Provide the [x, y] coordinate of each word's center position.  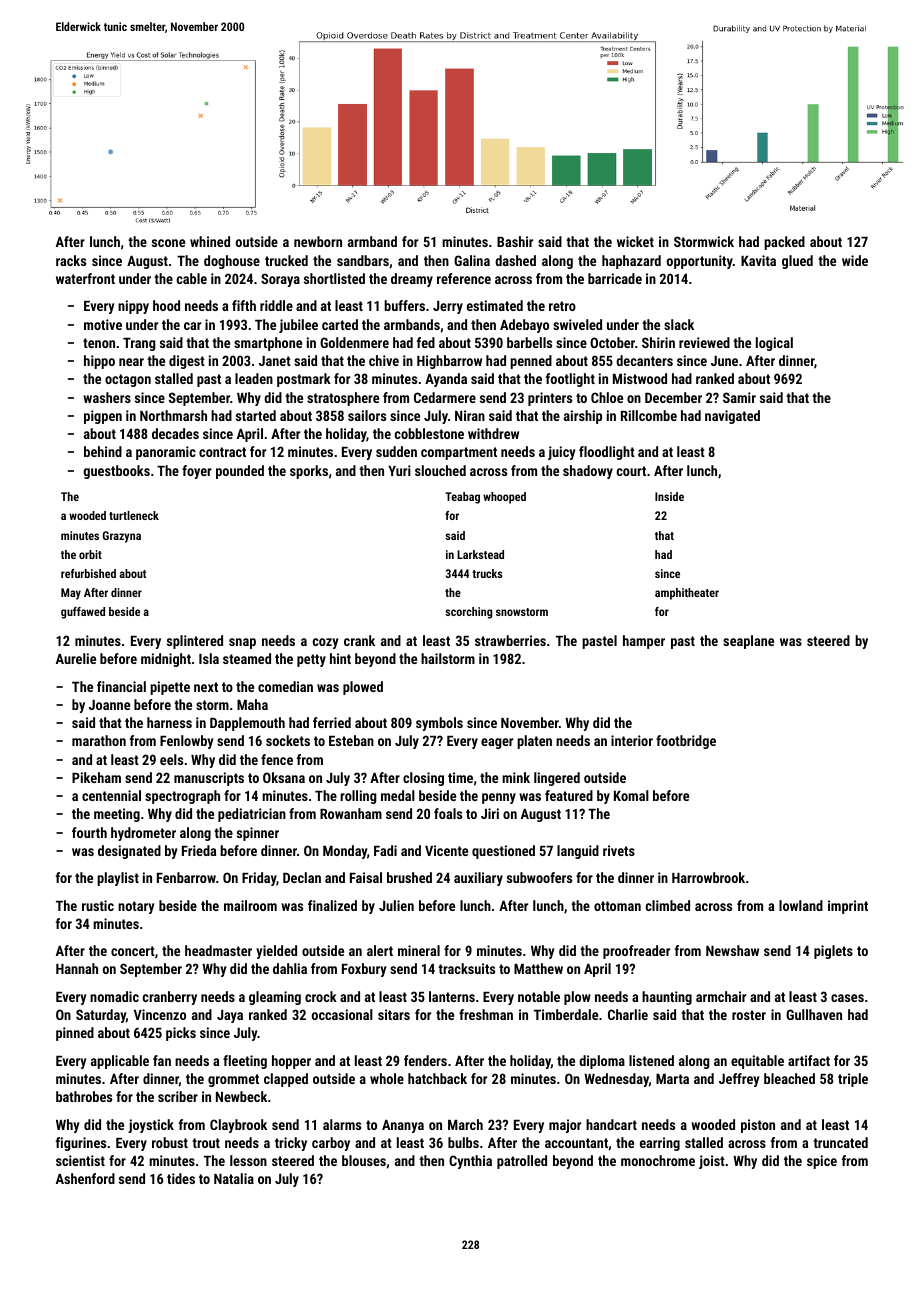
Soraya [280, 280]
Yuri [399, 470]
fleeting [245, 1062]
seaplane [748, 642]
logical [774, 344]
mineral [419, 950]
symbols [439, 724]
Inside [669, 496]
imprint [848, 907]
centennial [111, 795]
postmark [304, 380]
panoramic [166, 453]
